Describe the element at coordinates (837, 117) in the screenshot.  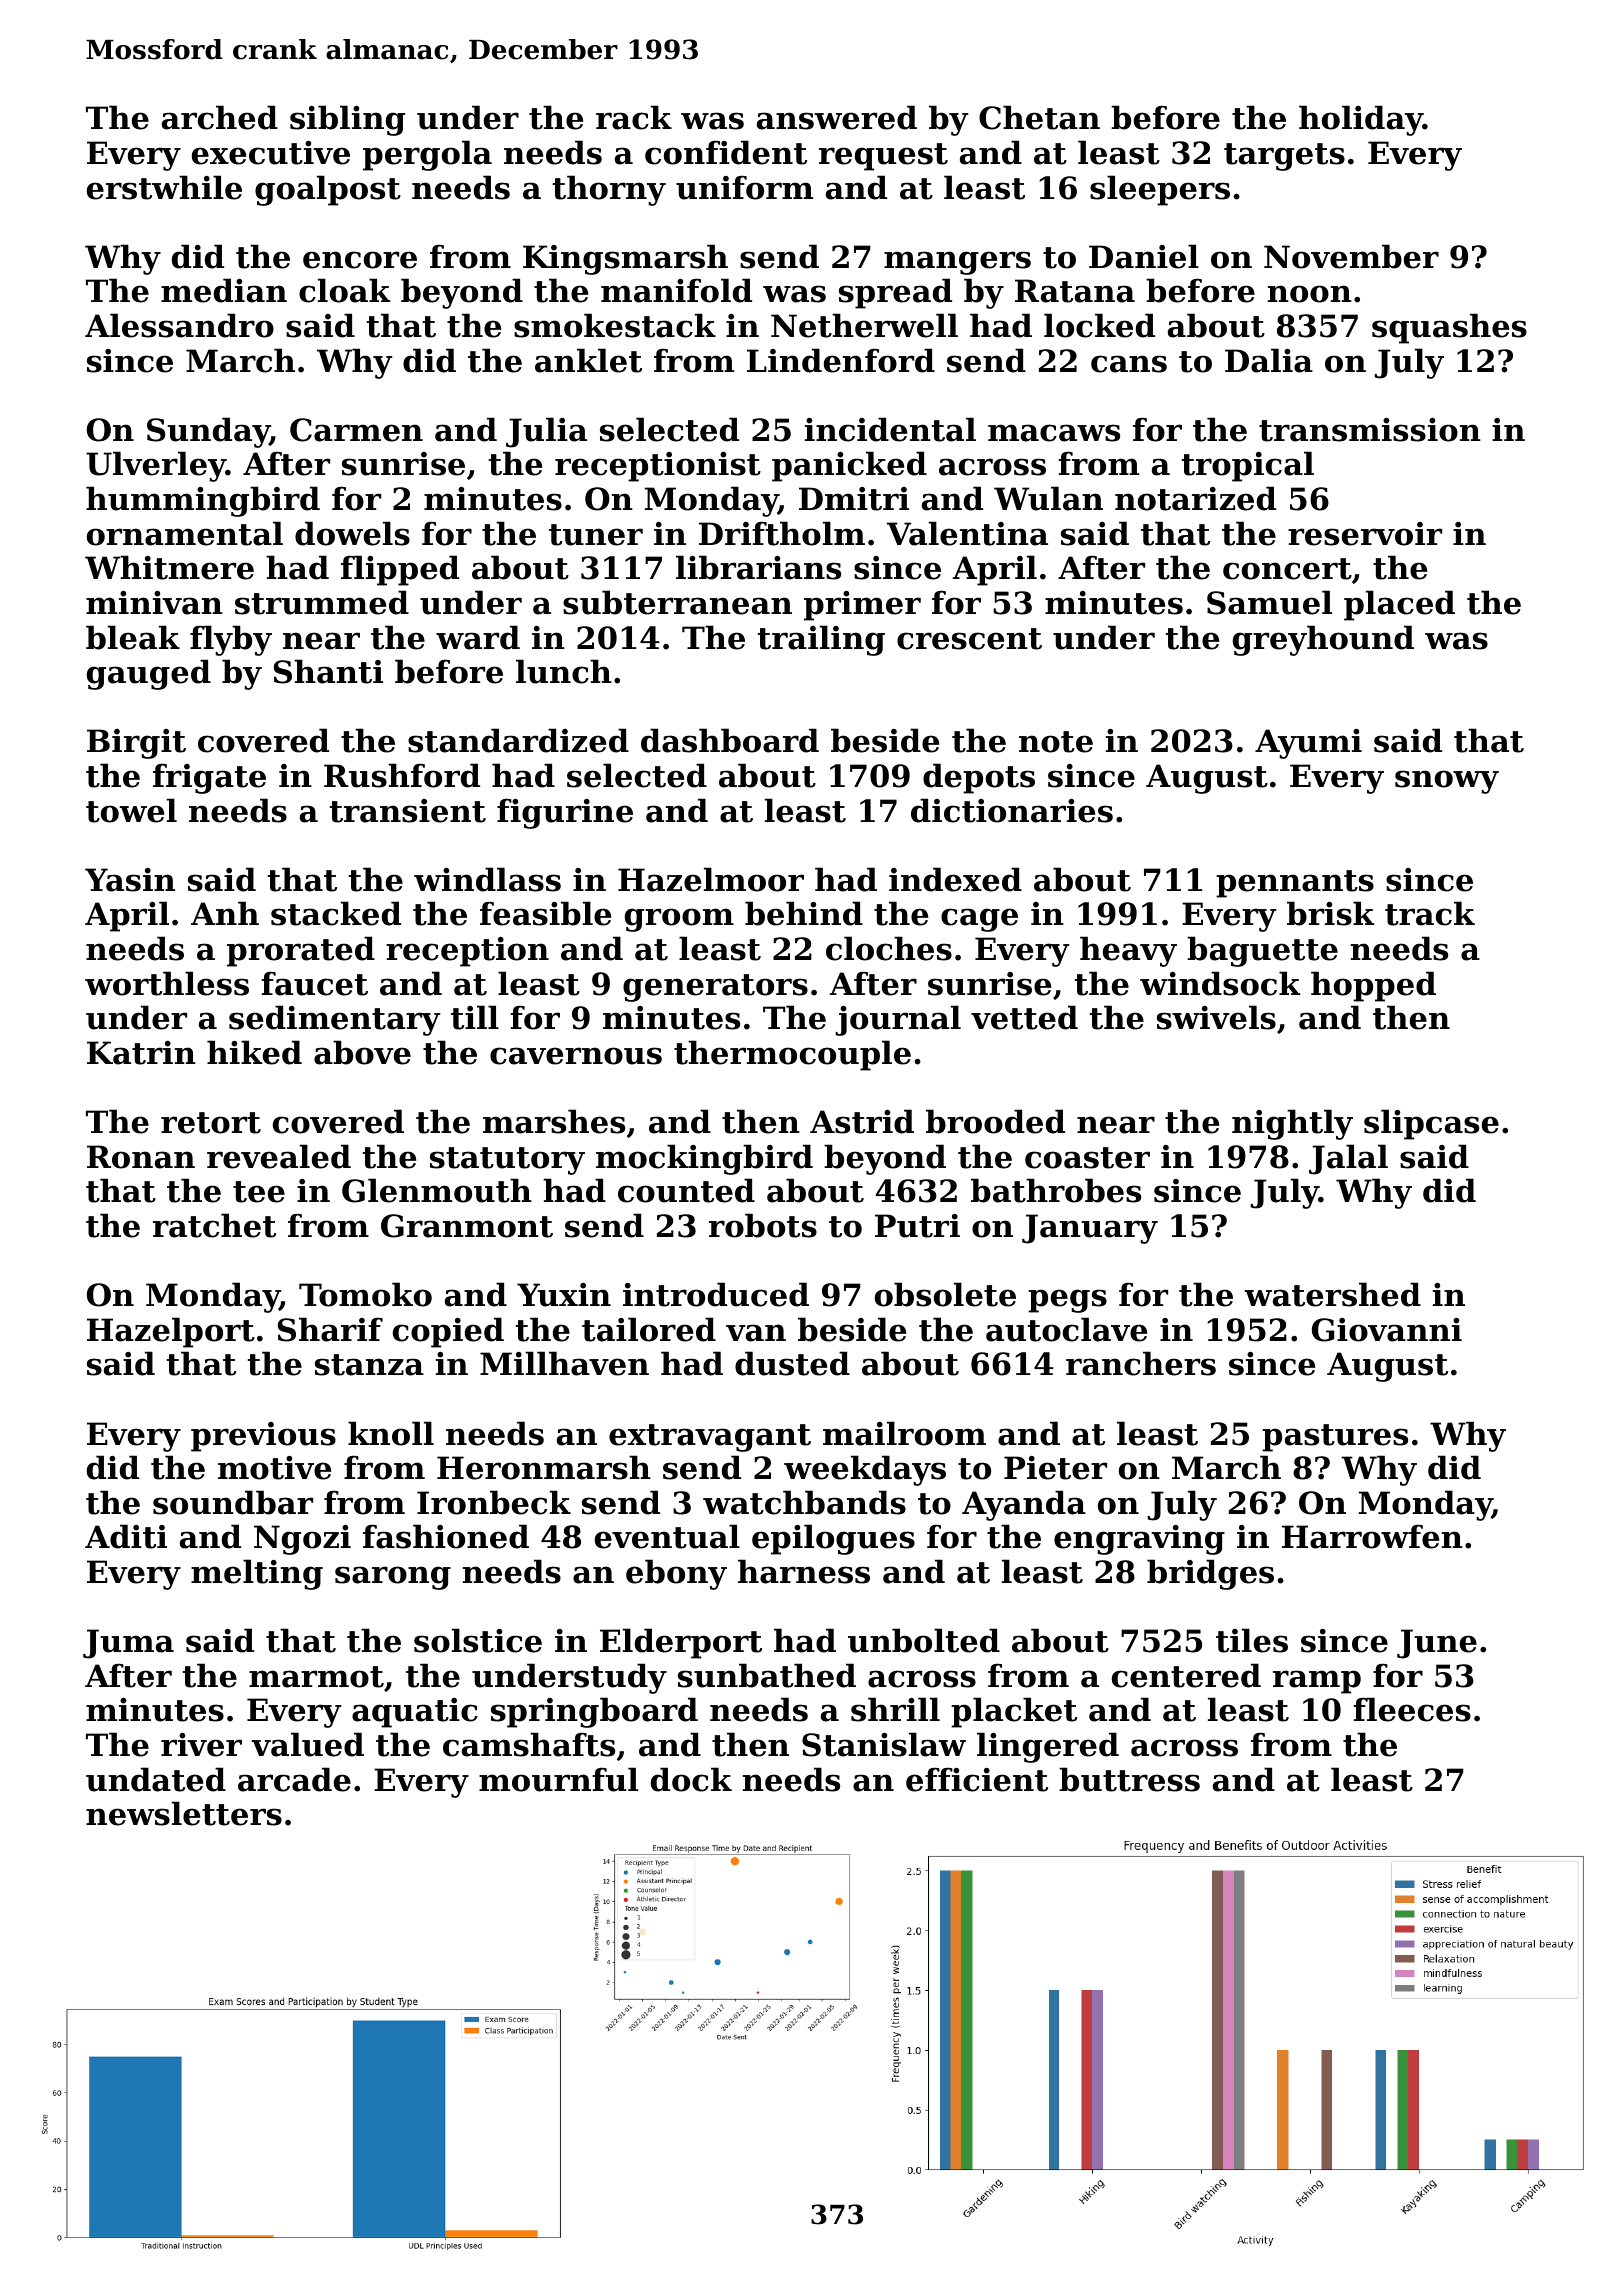
I see `answered` at that location.
